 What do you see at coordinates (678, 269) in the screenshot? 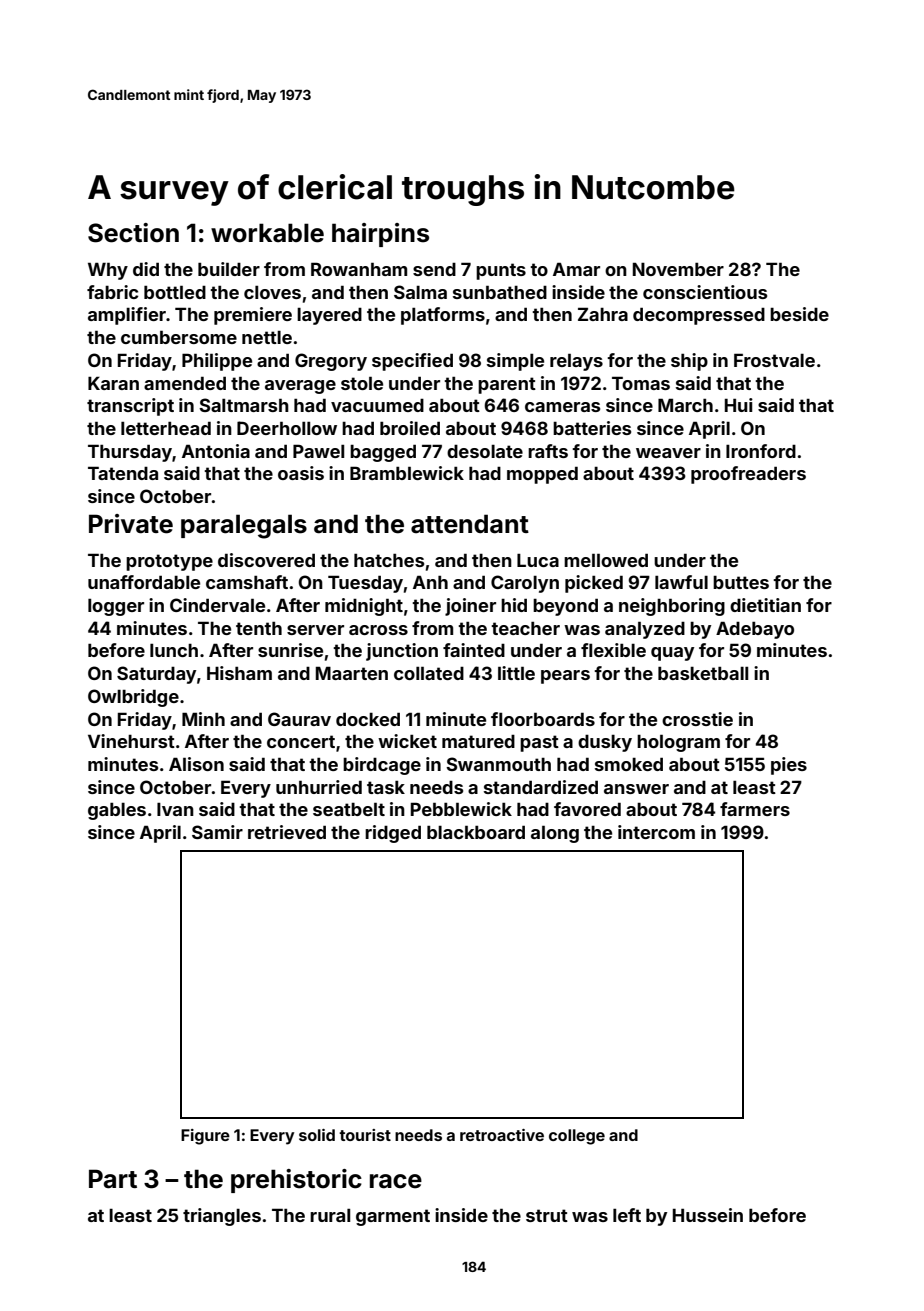
I see `November` at bounding box center [678, 269].
